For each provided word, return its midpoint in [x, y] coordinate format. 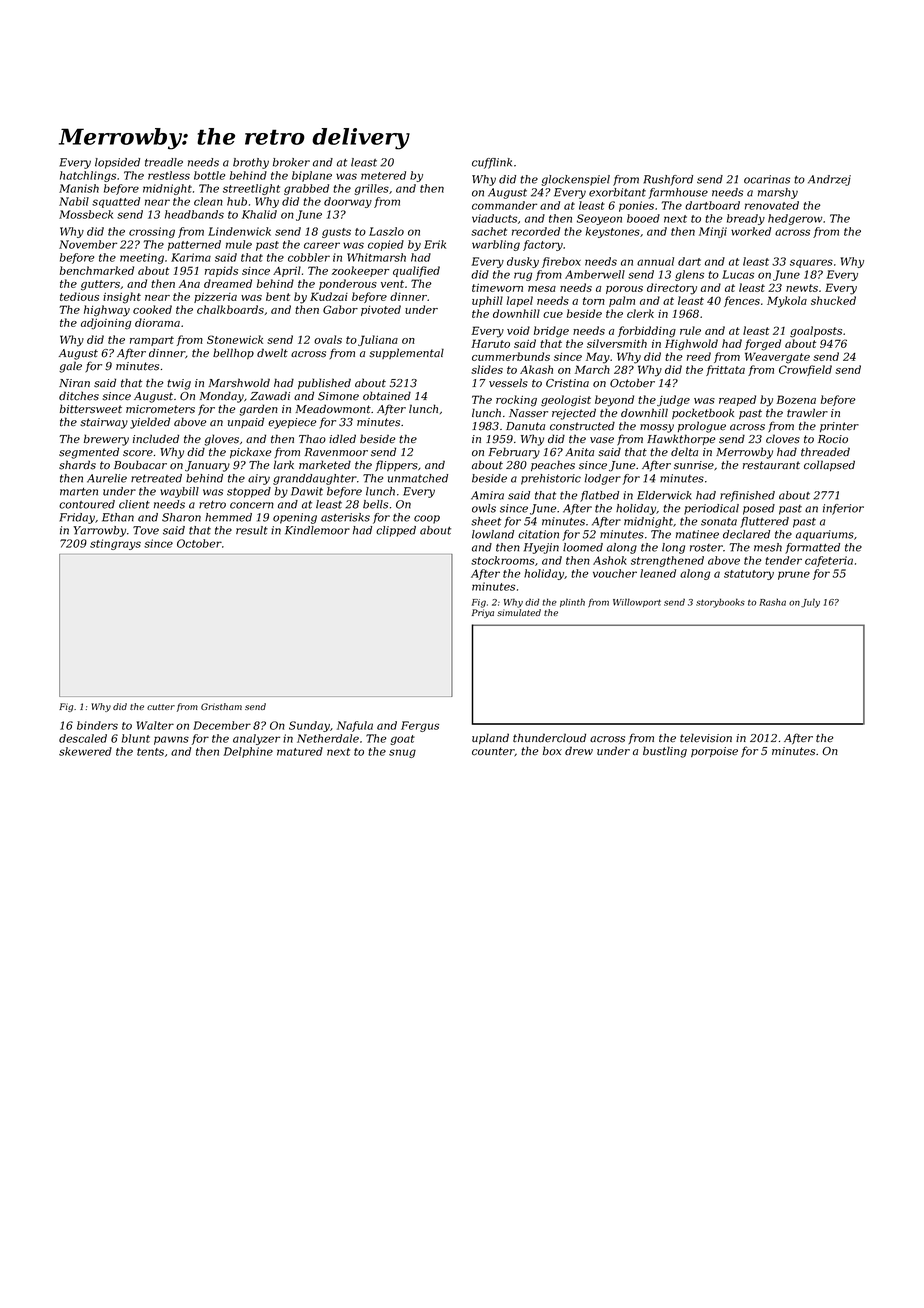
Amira [487, 495]
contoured [87, 504]
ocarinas [767, 179]
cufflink [492, 163]
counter [493, 752]
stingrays [115, 544]
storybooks [720, 603]
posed [759, 509]
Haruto [490, 343]
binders [97, 725]
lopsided [117, 163]
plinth [572, 602]
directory [672, 289]
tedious [79, 296]
